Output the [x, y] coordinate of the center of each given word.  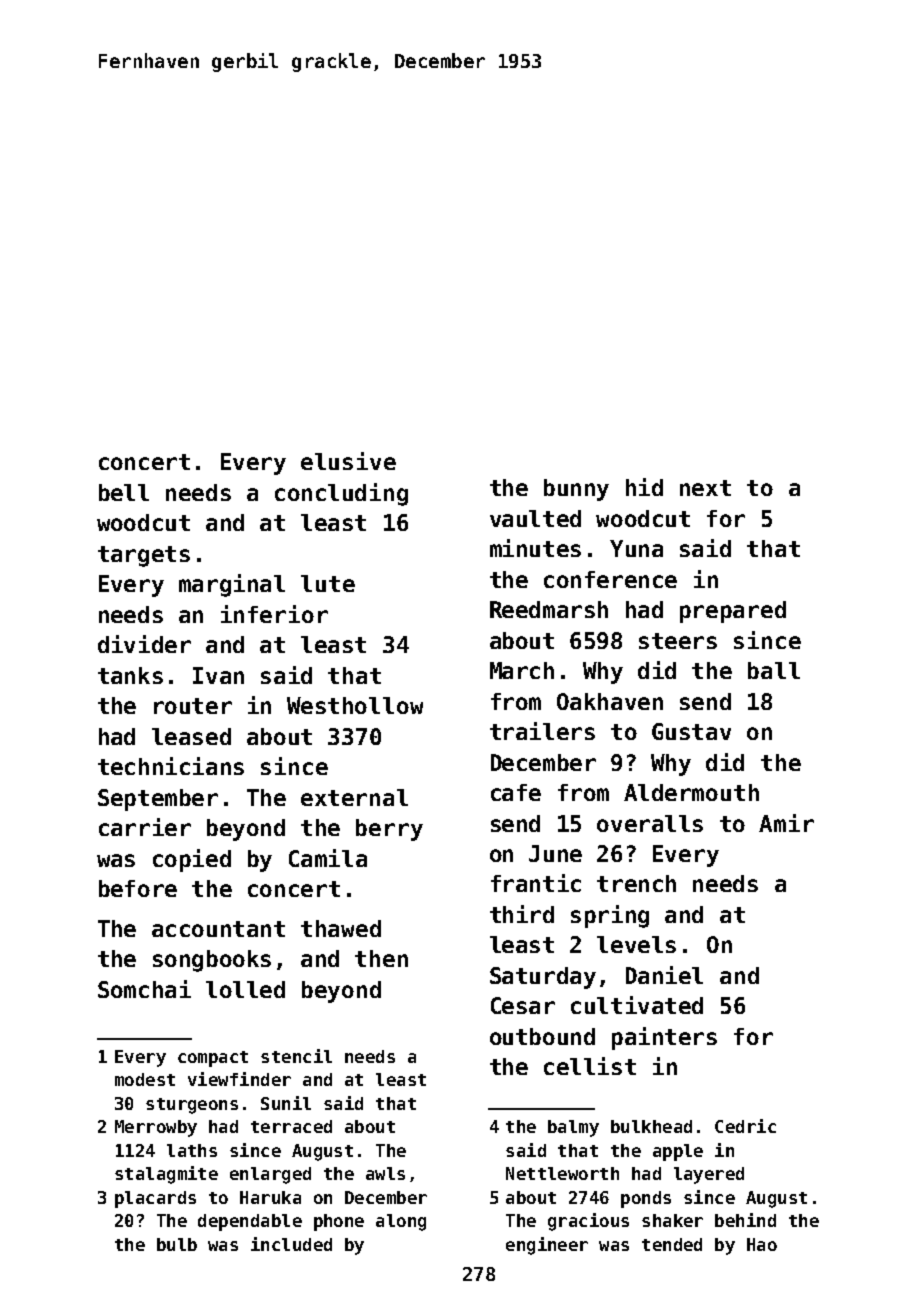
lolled [245, 989]
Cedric [745, 1126]
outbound [542, 1036]
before [138, 888]
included [291, 1244]
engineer [547, 1246]
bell [124, 492]
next [705, 488]
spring [610, 916]
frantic [536, 883]
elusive [348, 461]
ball [774, 670]
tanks [130, 675]
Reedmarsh [549, 609]
